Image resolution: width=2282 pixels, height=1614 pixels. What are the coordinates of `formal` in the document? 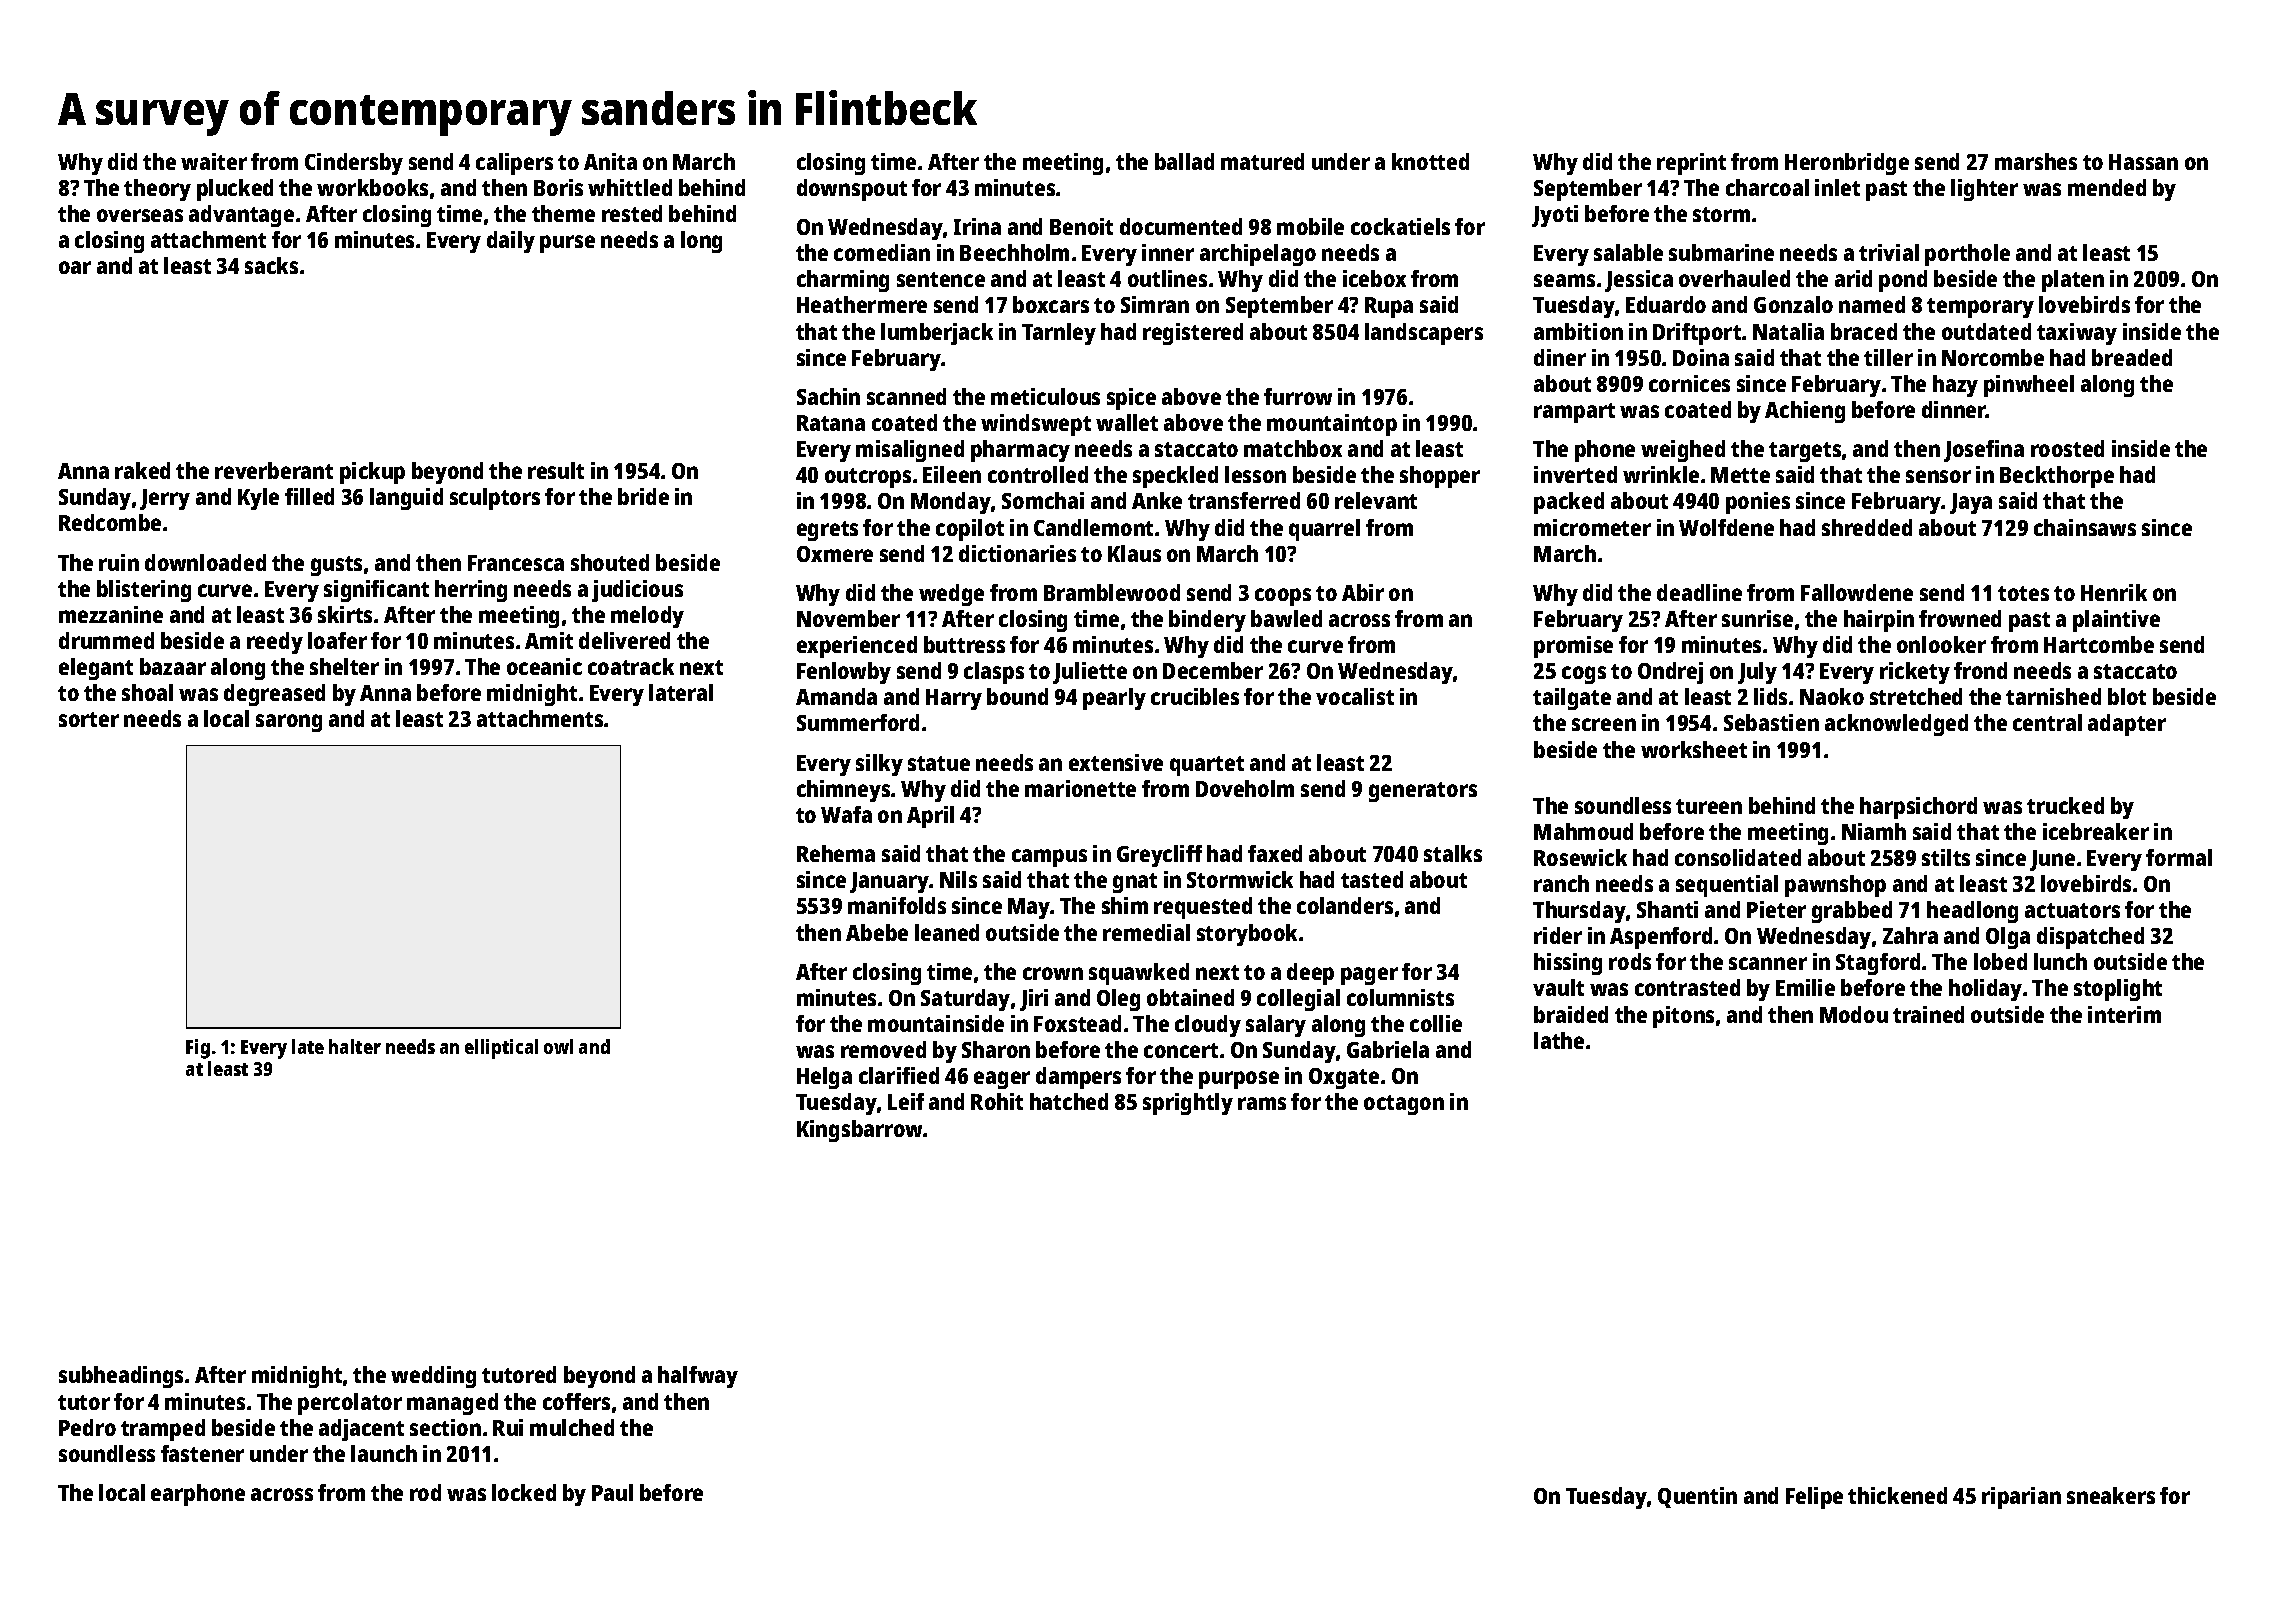 It's located at (2179, 857).
